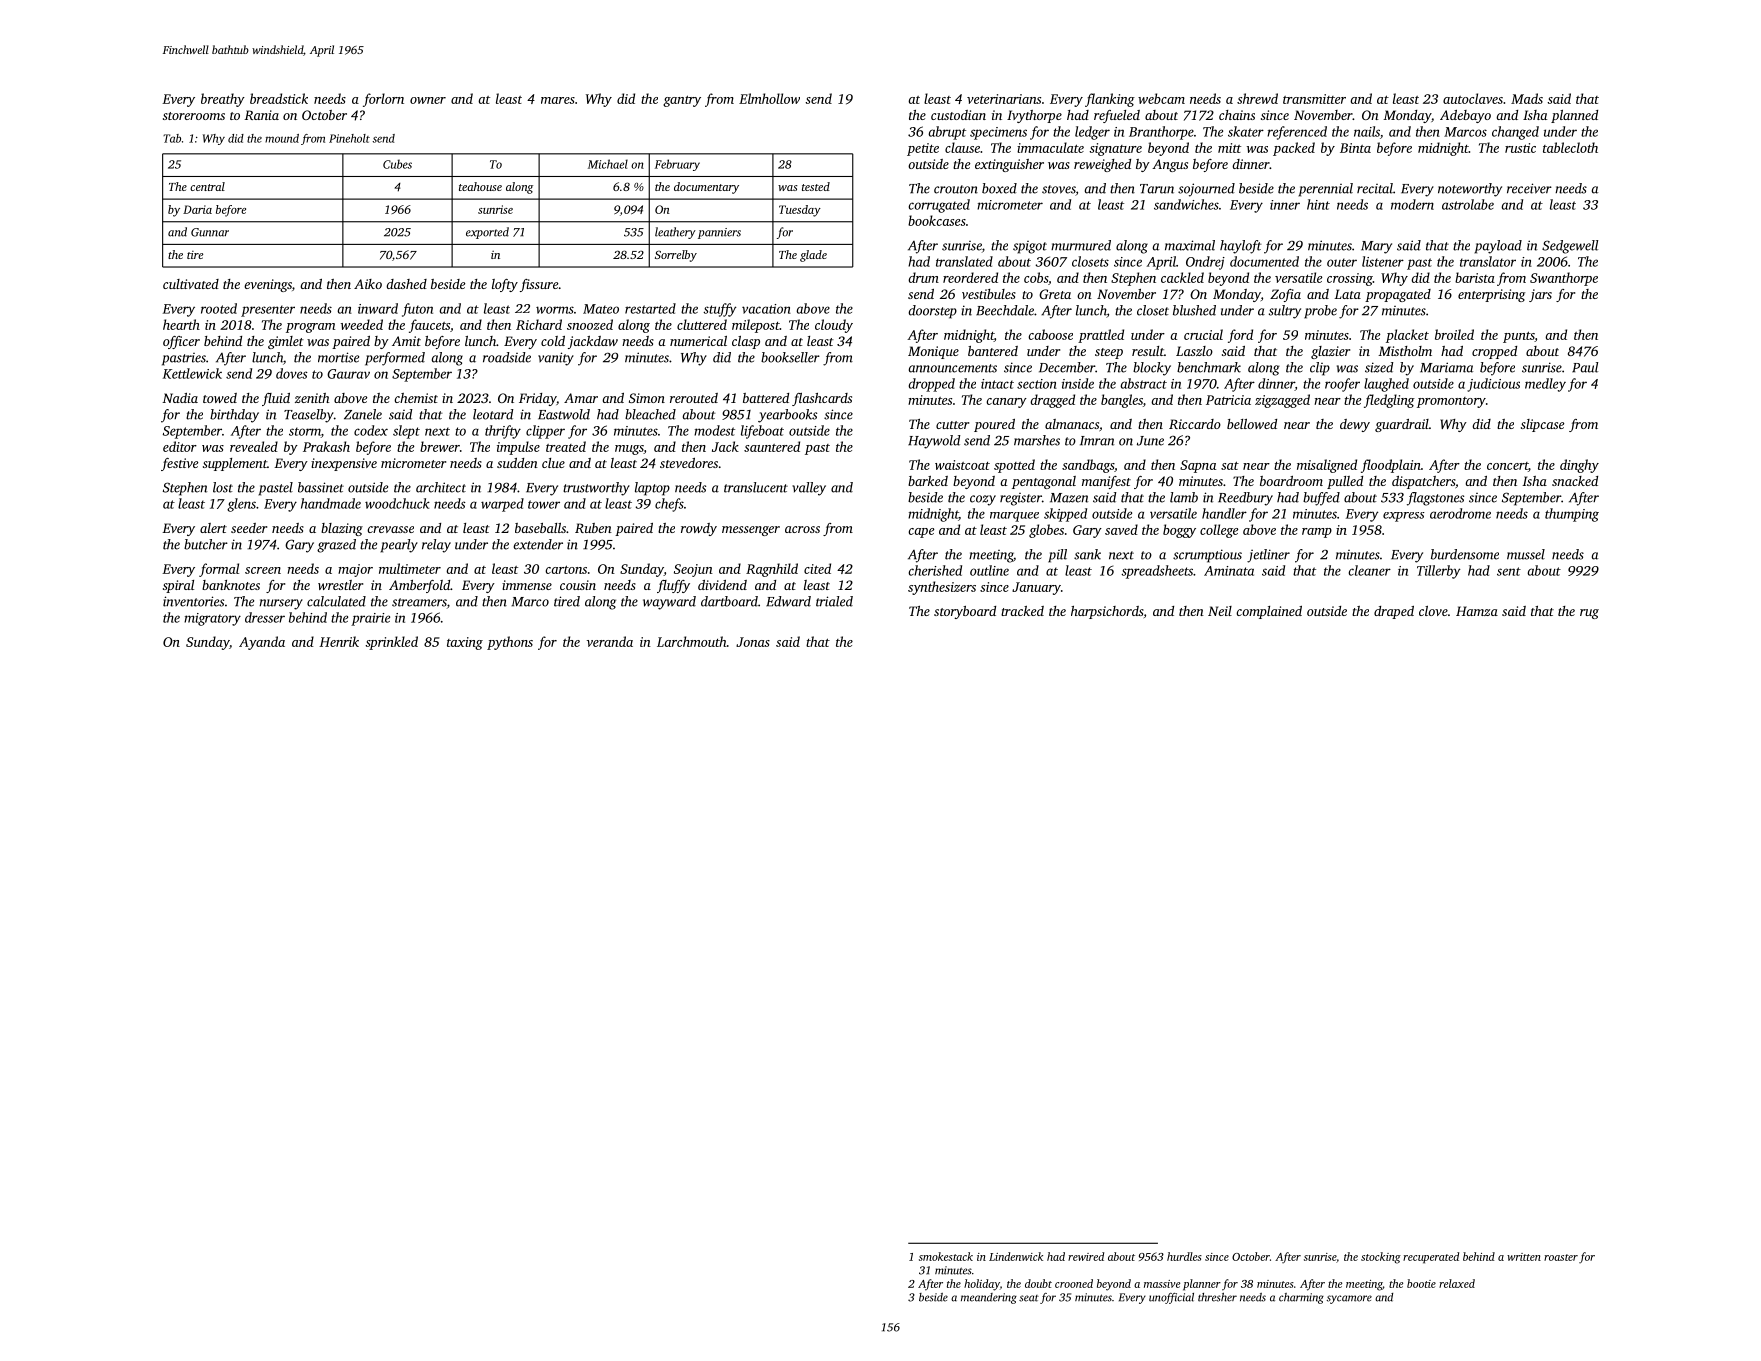 Image resolution: width=1761 pixels, height=1361 pixels. Describe the element at coordinates (982, 1285) in the screenshot. I see `holiday` at that location.
